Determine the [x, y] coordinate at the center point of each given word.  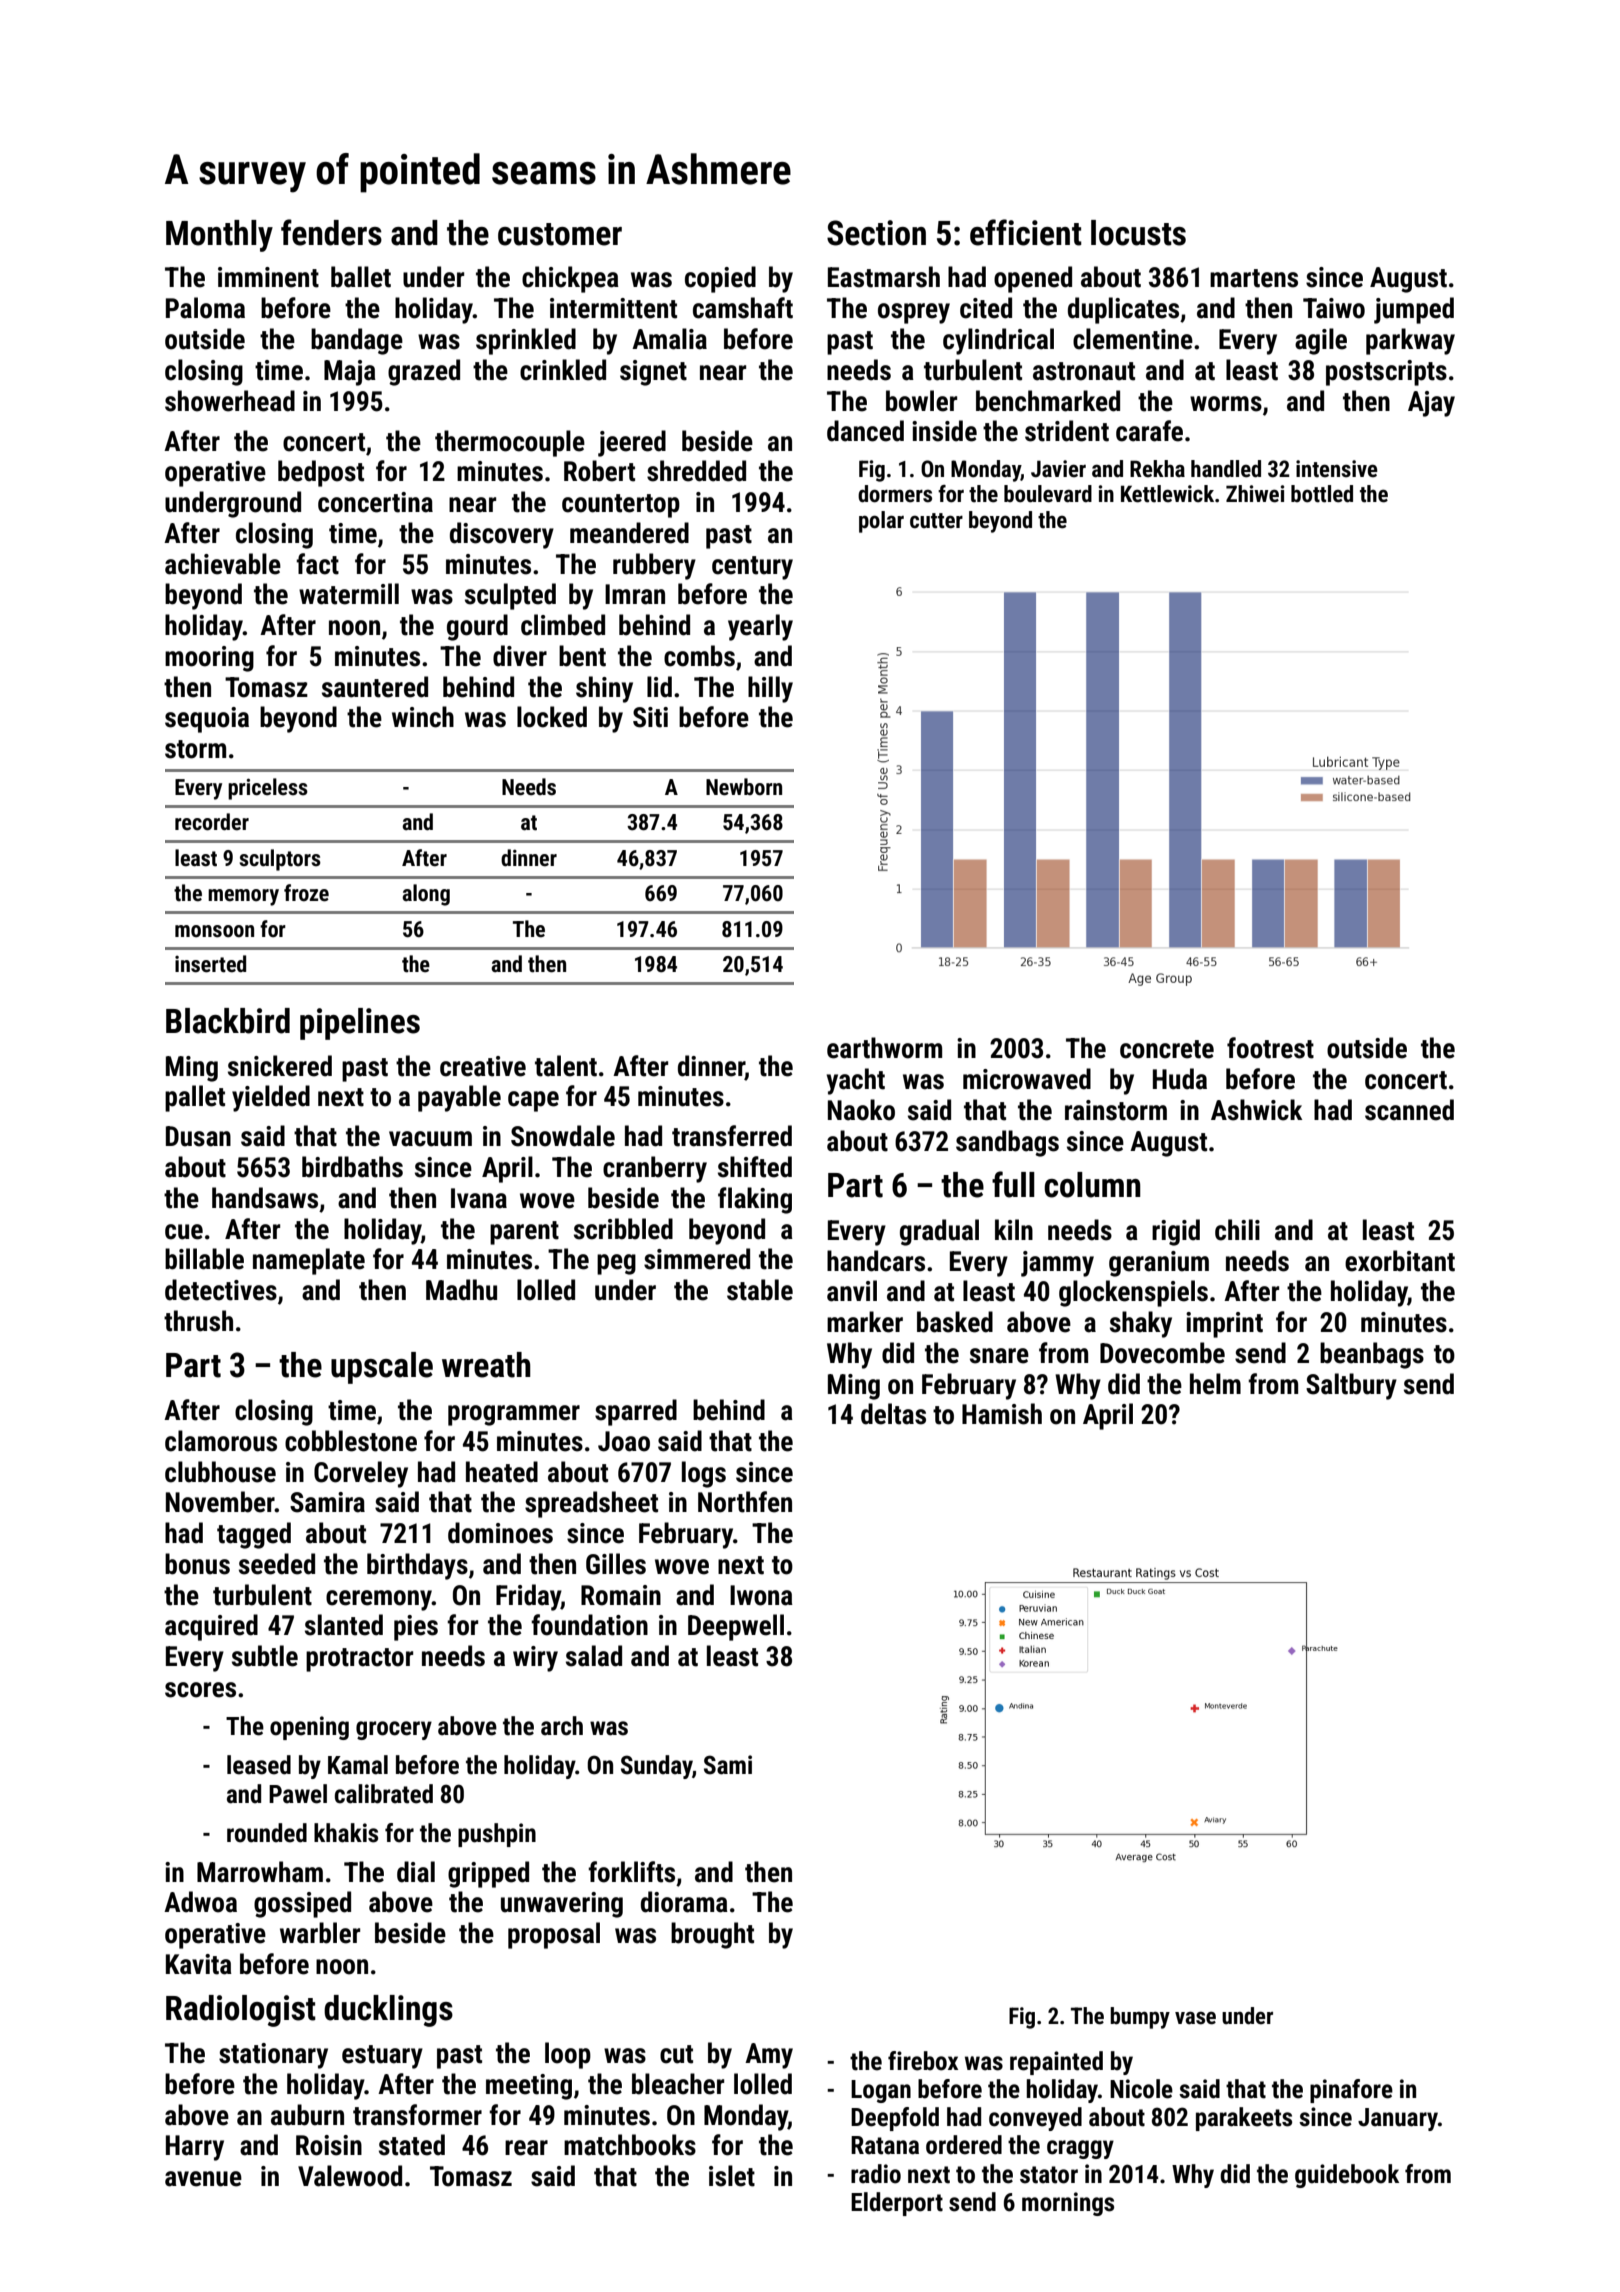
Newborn [744, 787]
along [426, 895]
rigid [1176, 1232]
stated [412, 2145]
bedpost [321, 473]
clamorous [221, 1441]
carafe [1149, 431]
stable [760, 1290]
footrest [1270, 1048]
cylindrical [998, 341]
